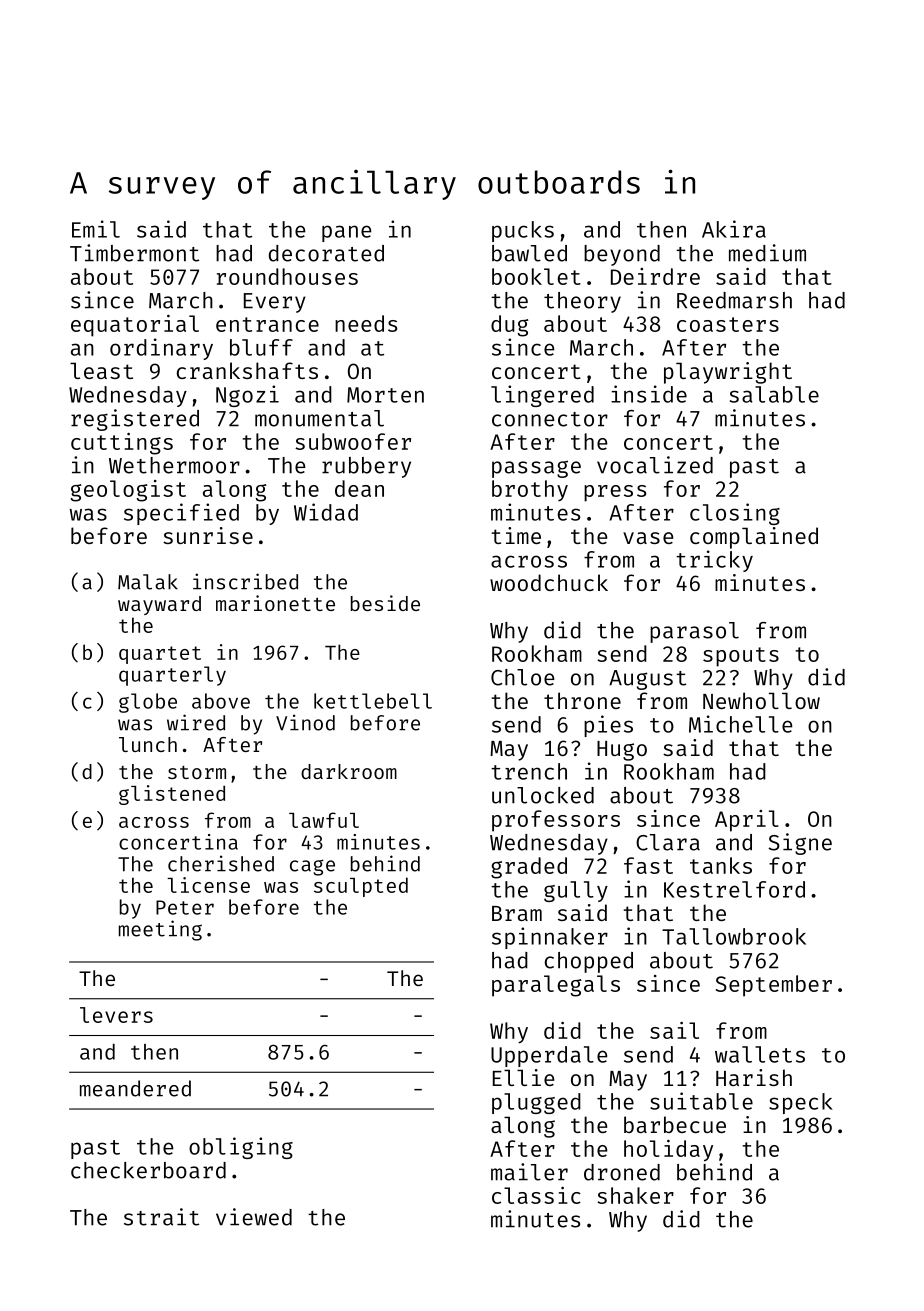  I want to click on Signe, so click(800, 844).
